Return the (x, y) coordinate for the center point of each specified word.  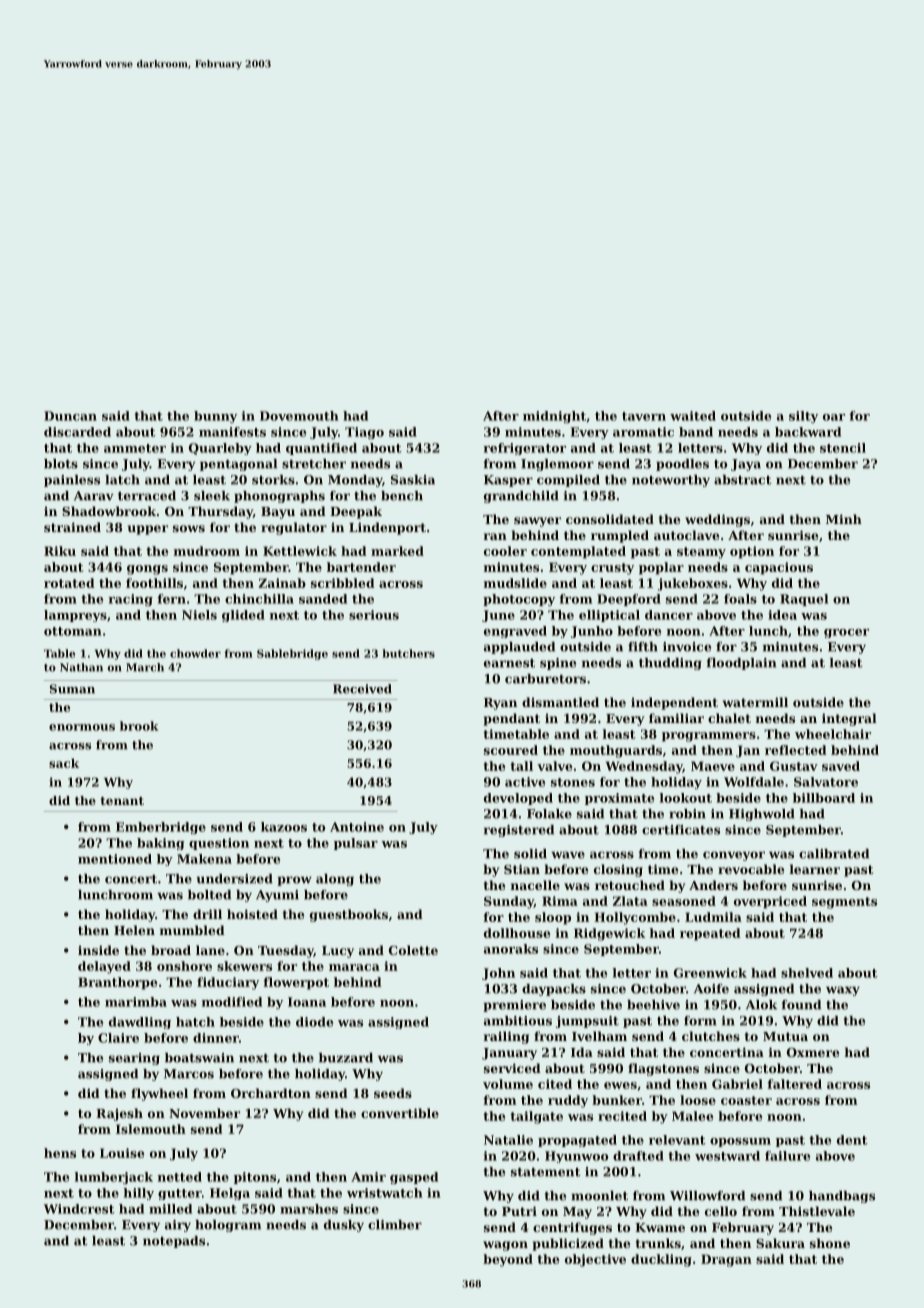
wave (568, 855)
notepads (174, 1242)
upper (148, 530)
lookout (686, 798)
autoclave (686, 535)
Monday (355, 481)
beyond (508, 1260)
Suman (72, 689)
